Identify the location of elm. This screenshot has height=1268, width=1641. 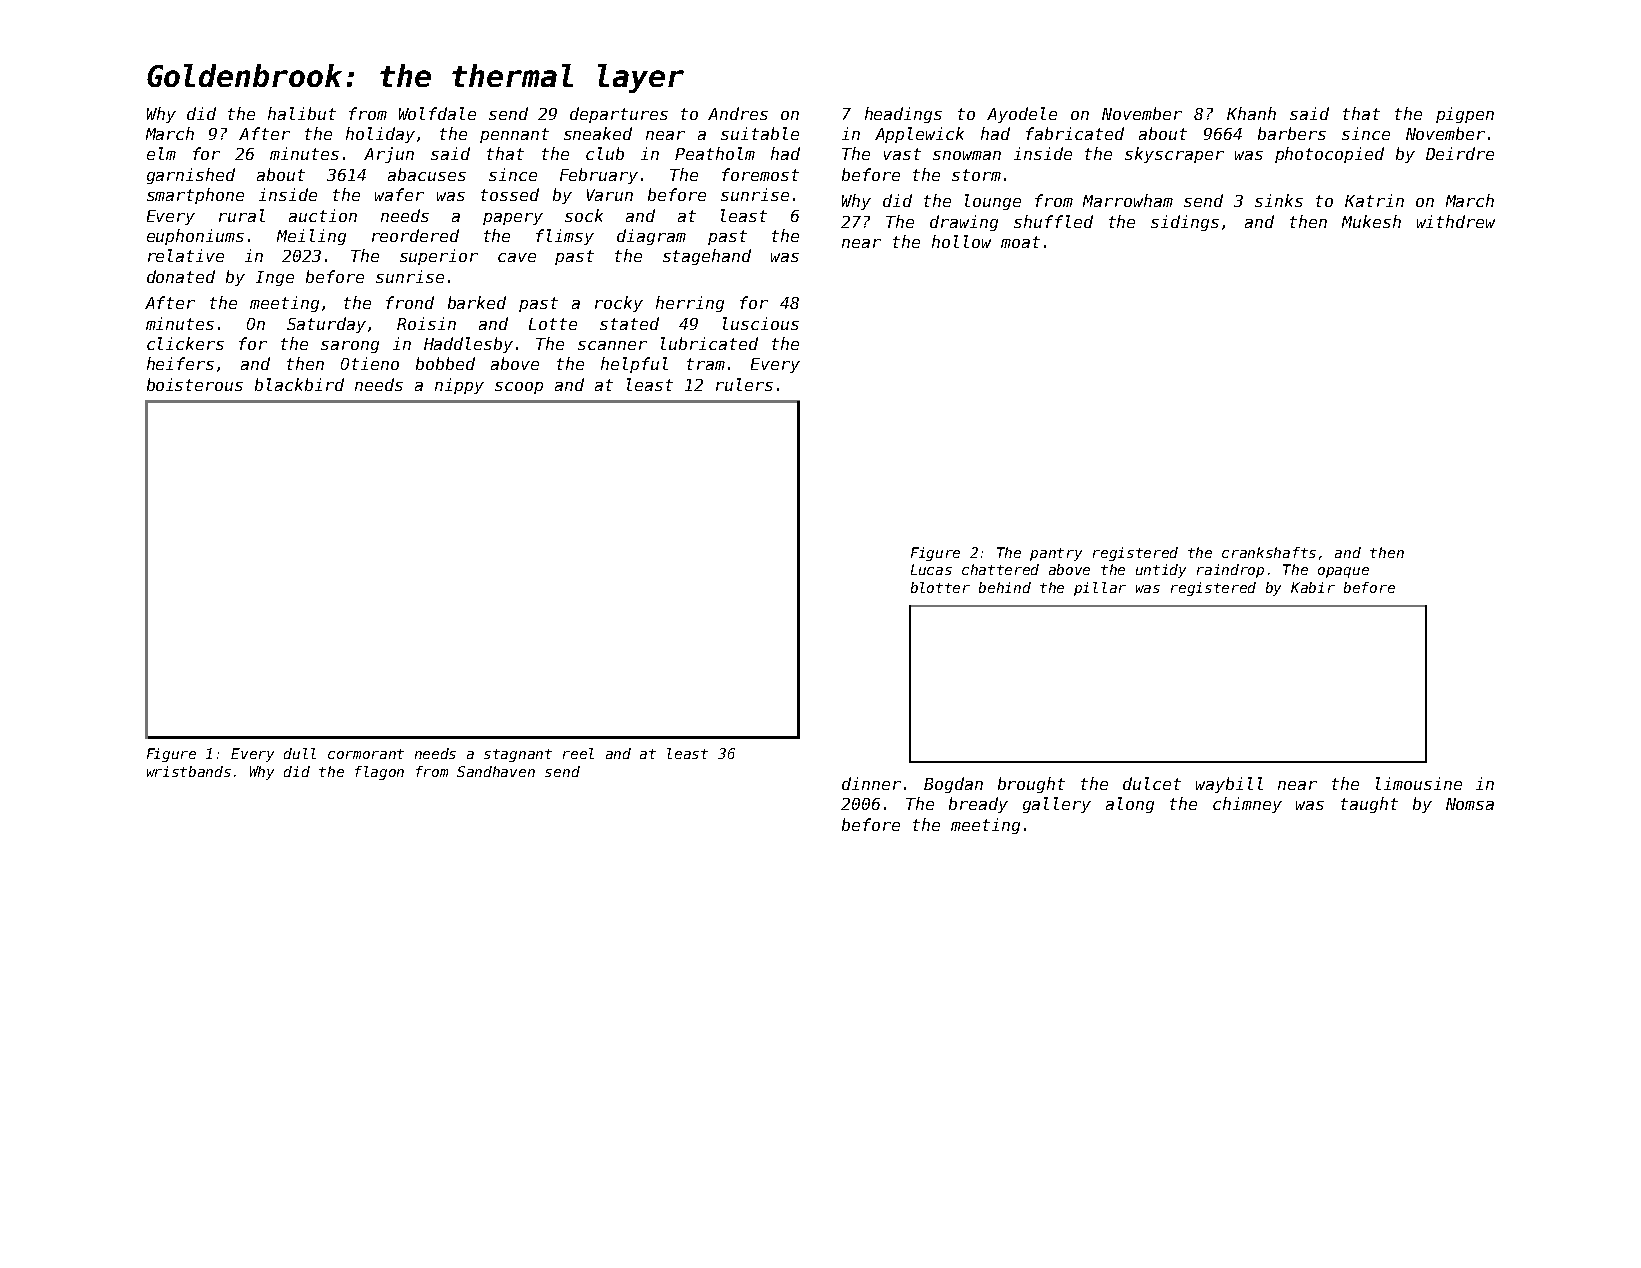
(161, 153).
